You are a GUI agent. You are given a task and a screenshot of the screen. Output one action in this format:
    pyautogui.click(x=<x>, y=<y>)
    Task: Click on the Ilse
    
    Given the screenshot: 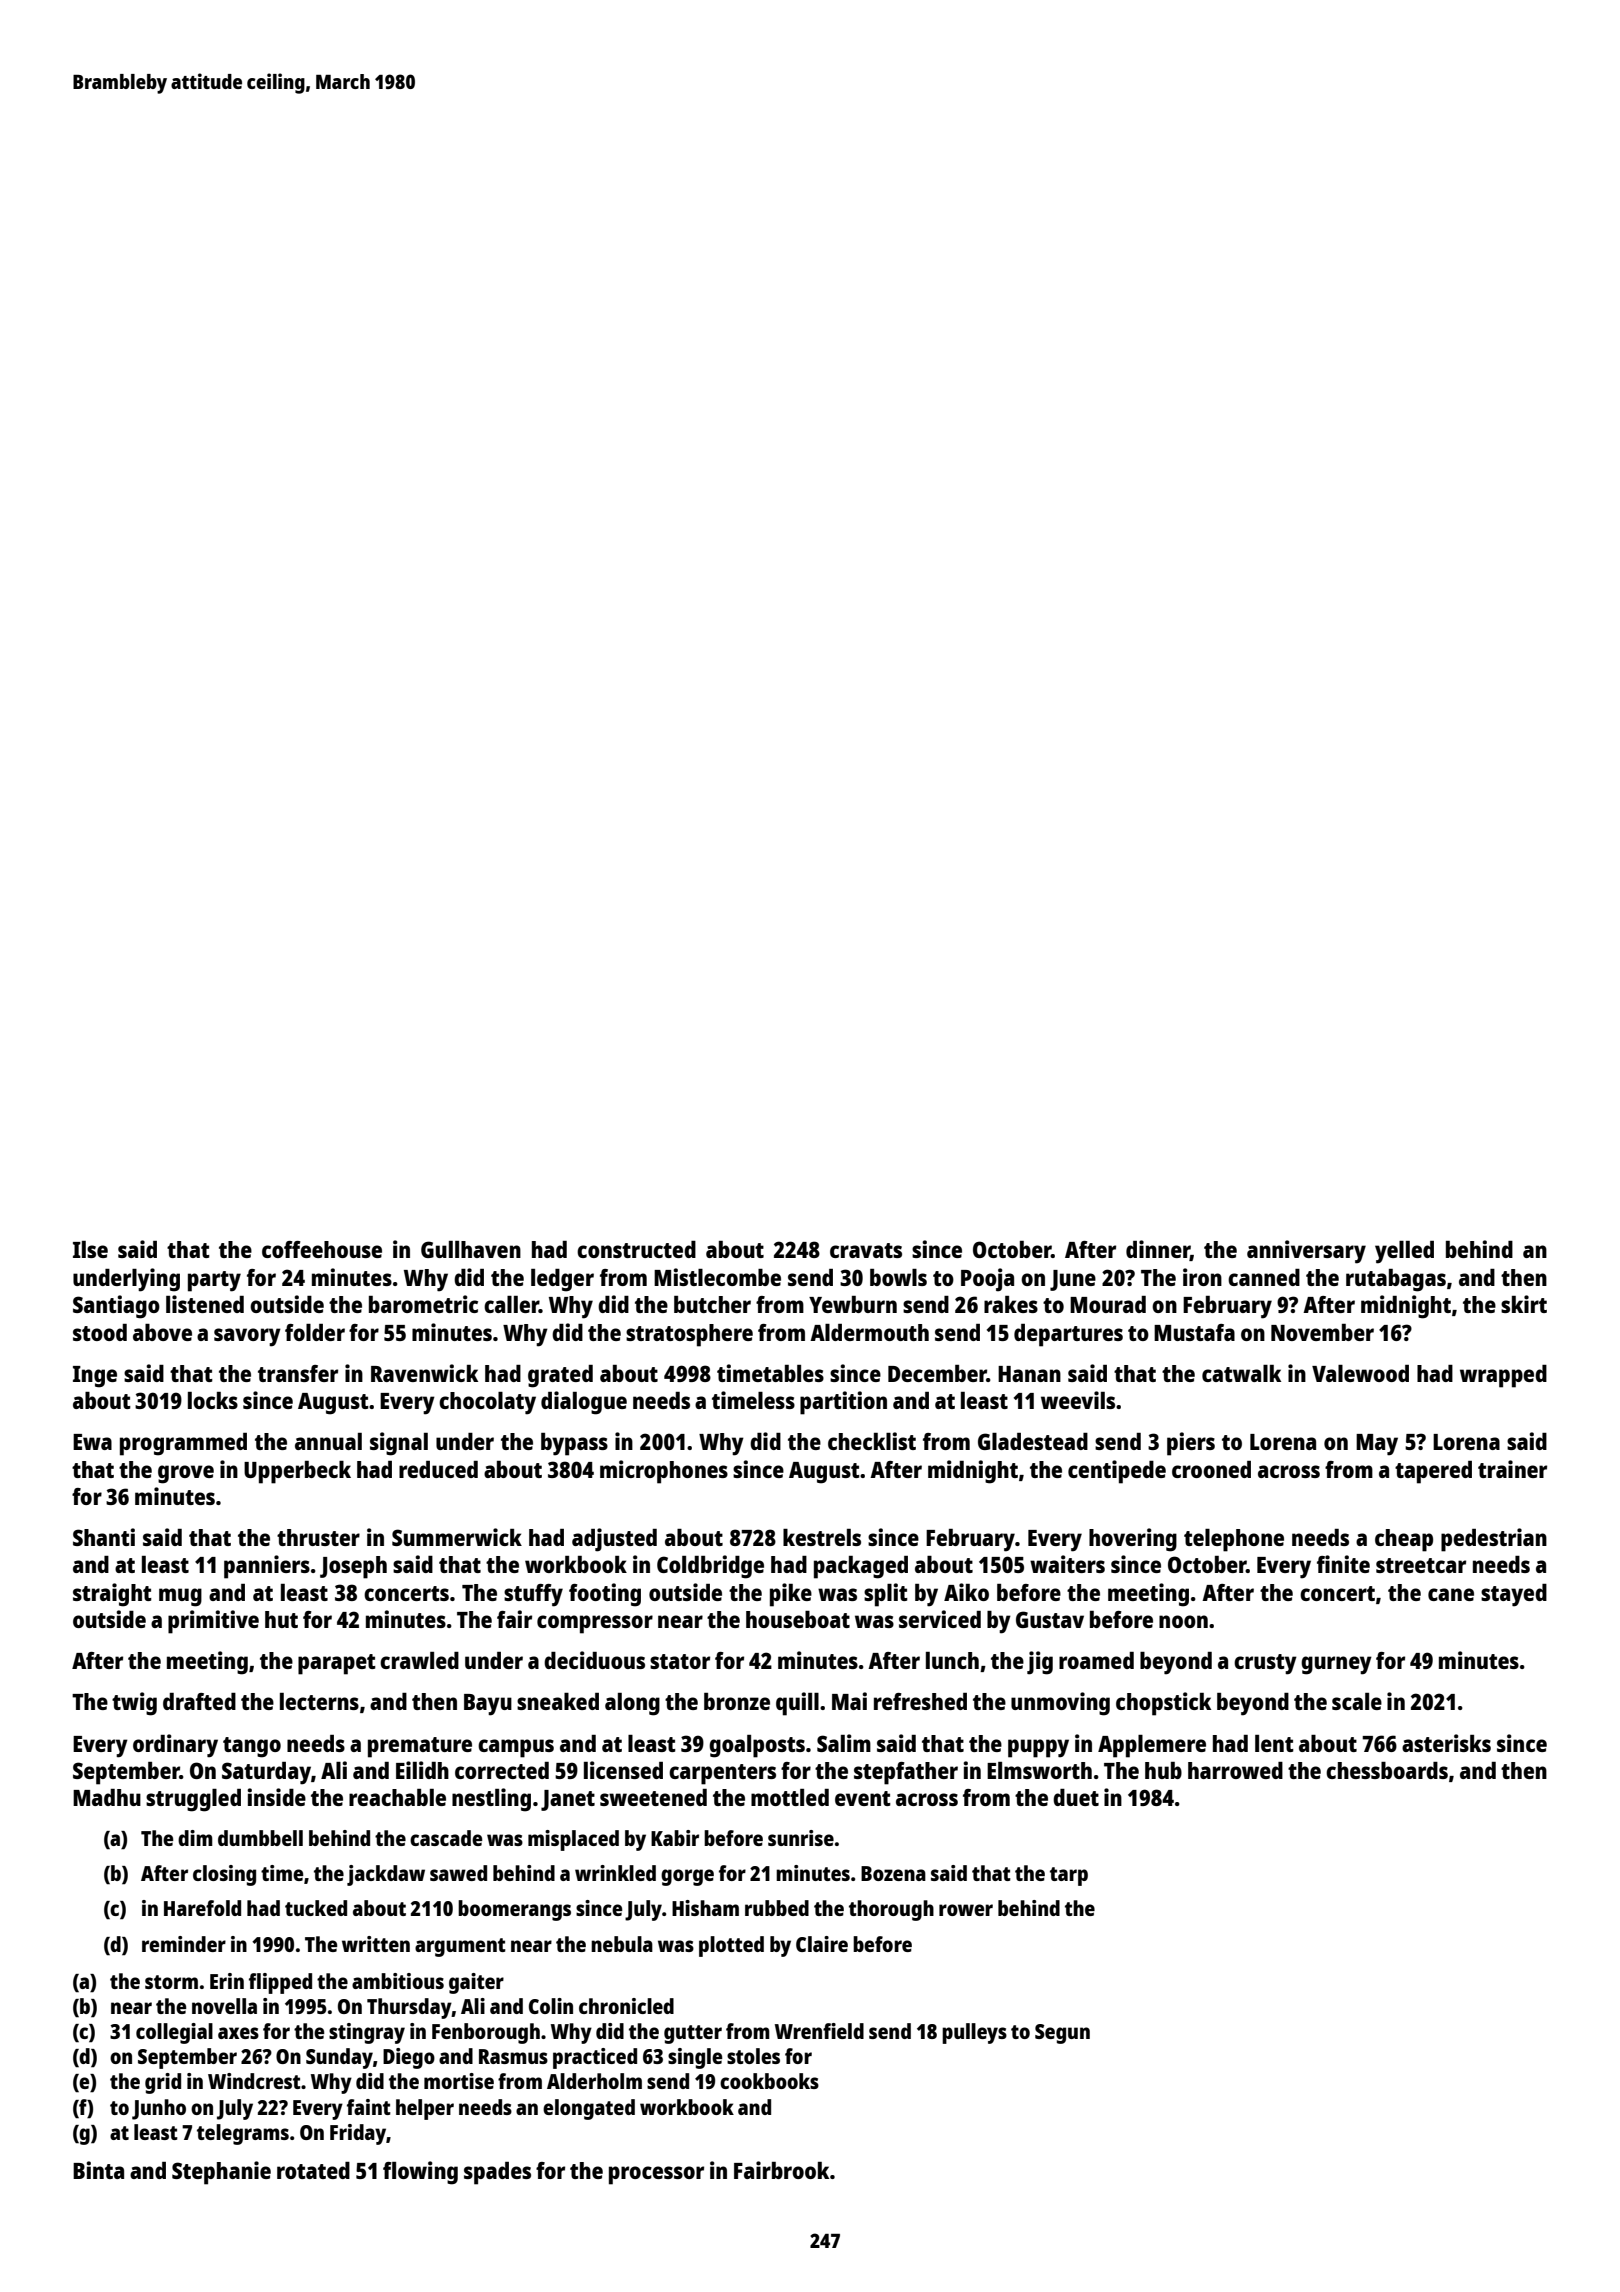 What is the action you would take?
    pyautogui.click(x=90, y=1249)
